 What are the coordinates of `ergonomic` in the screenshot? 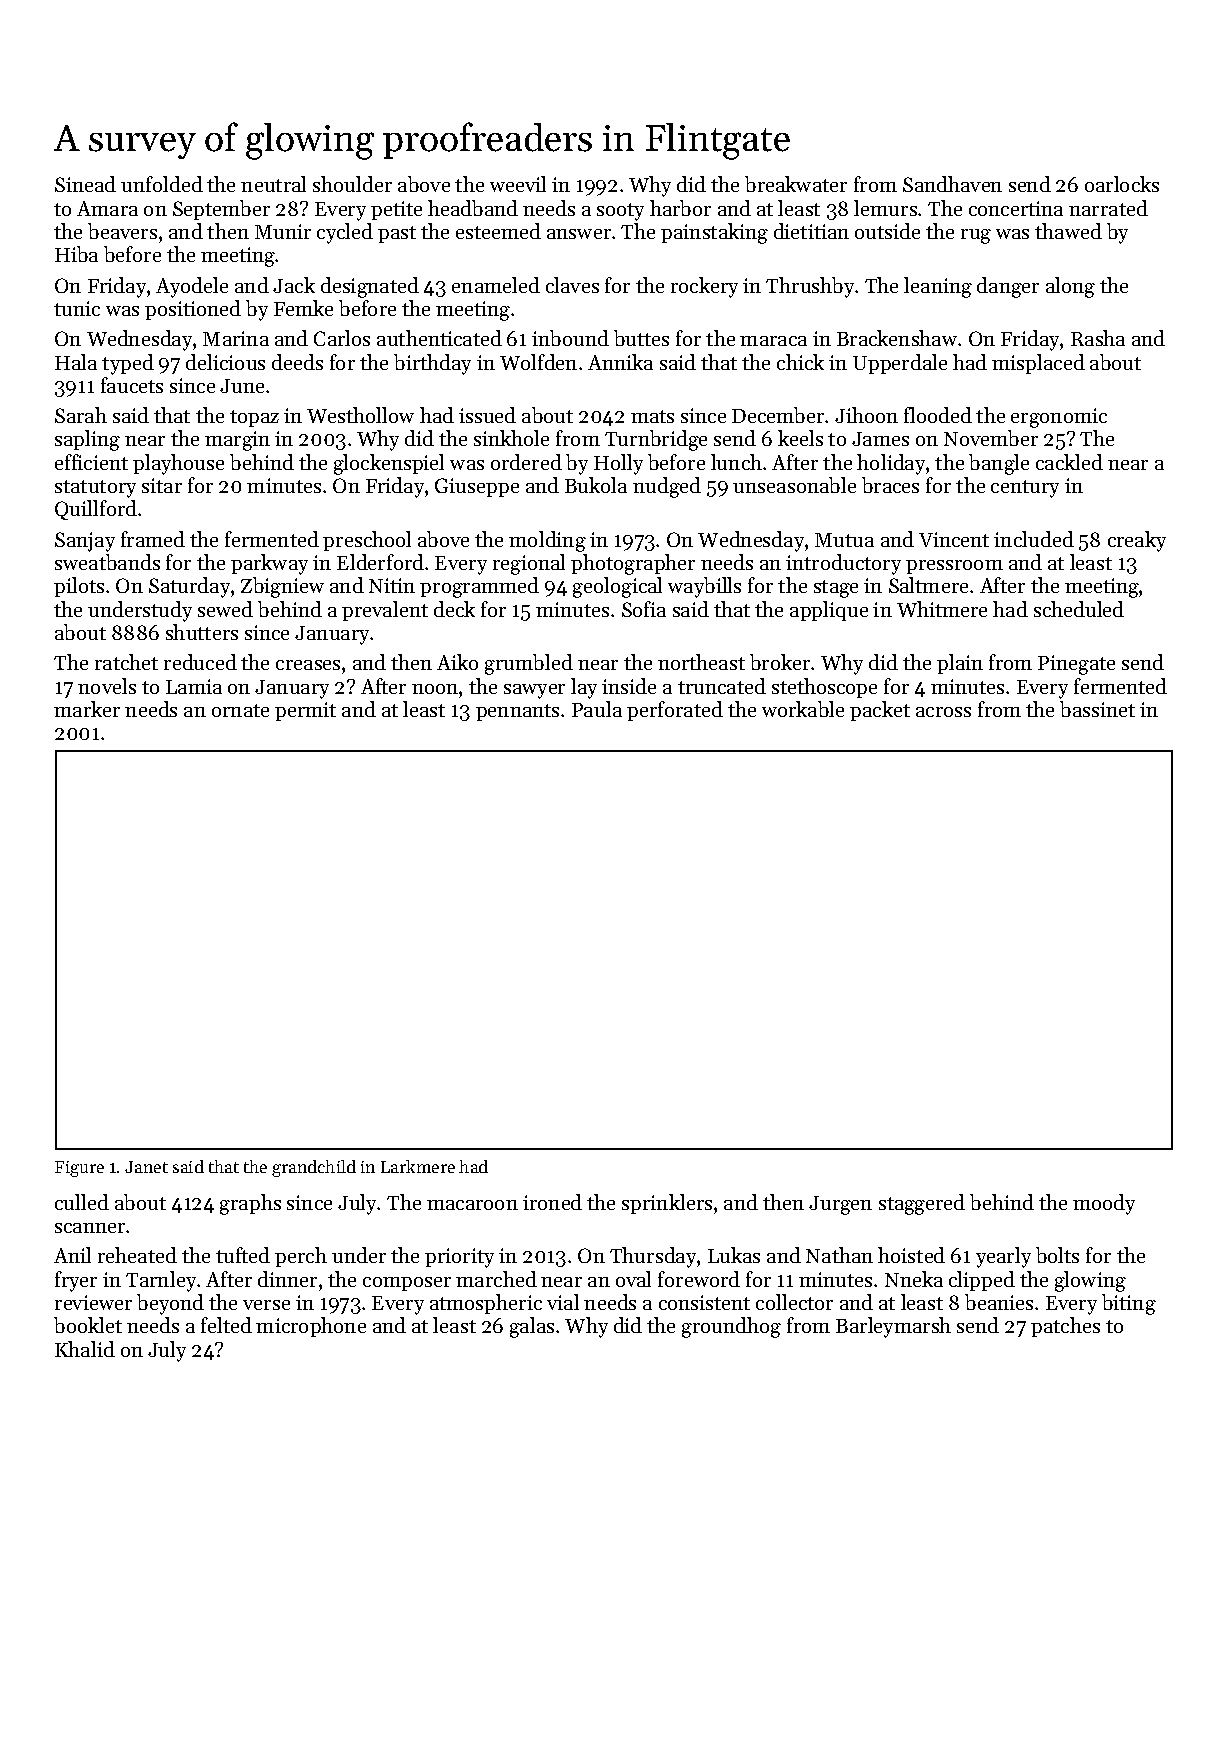 It's located at (1059, 418).
